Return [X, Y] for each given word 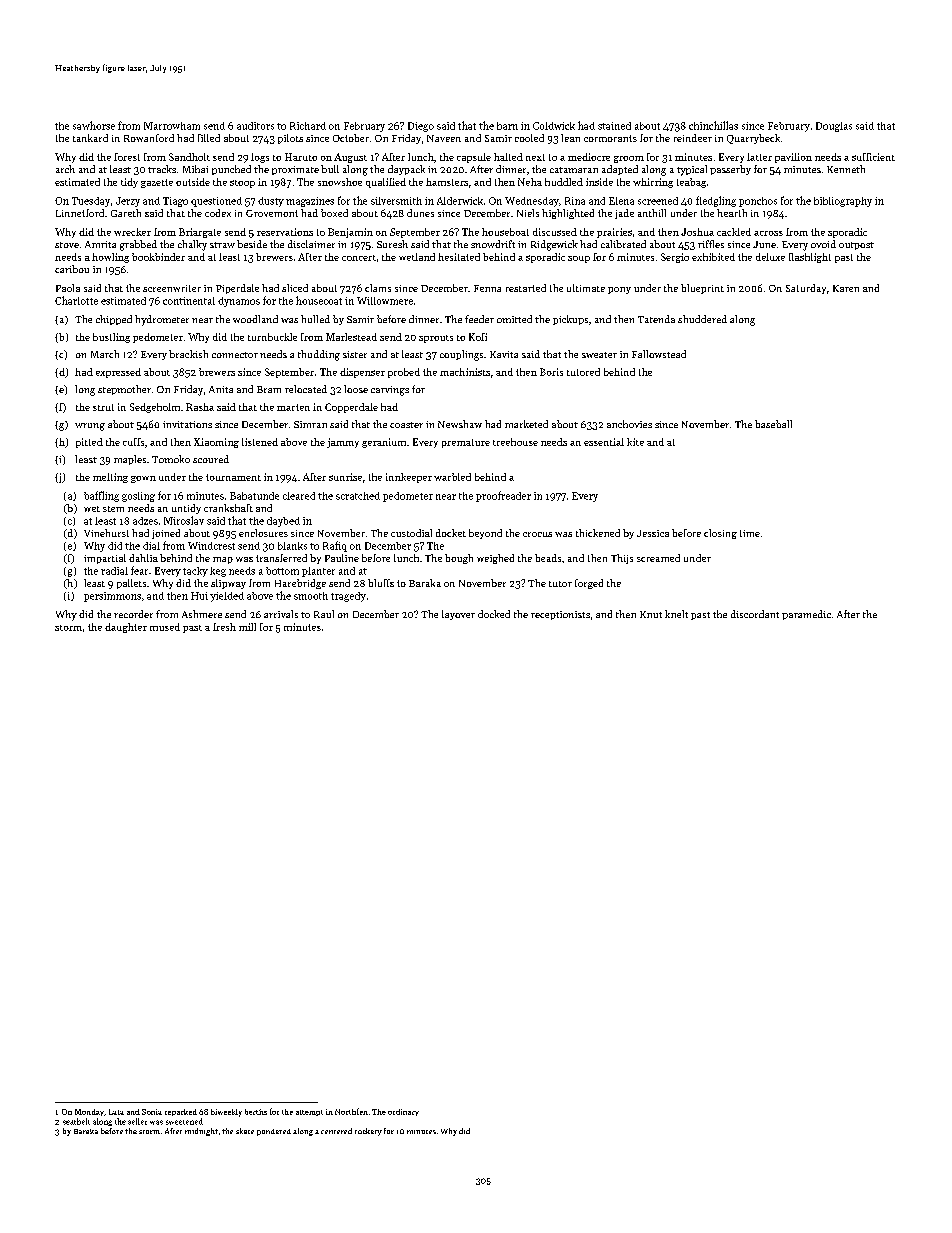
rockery [368, 1132]
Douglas [834, 127]
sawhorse [94, 125]
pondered [274, 1132]
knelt [676, 614]
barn [507, 126]
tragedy [348, 597]
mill [247, 627]
